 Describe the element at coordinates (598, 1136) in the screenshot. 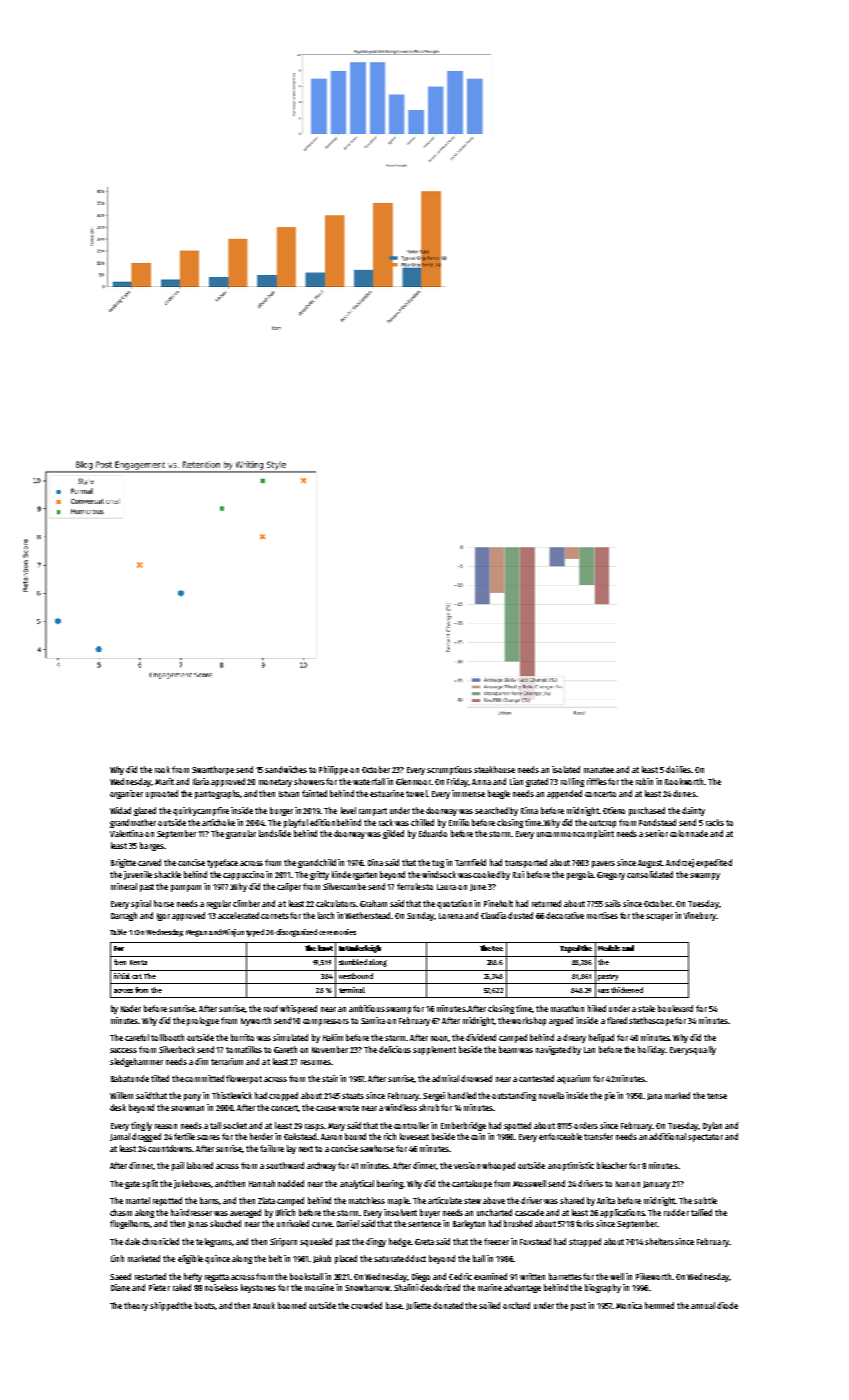

I see `transfer` at that location.
